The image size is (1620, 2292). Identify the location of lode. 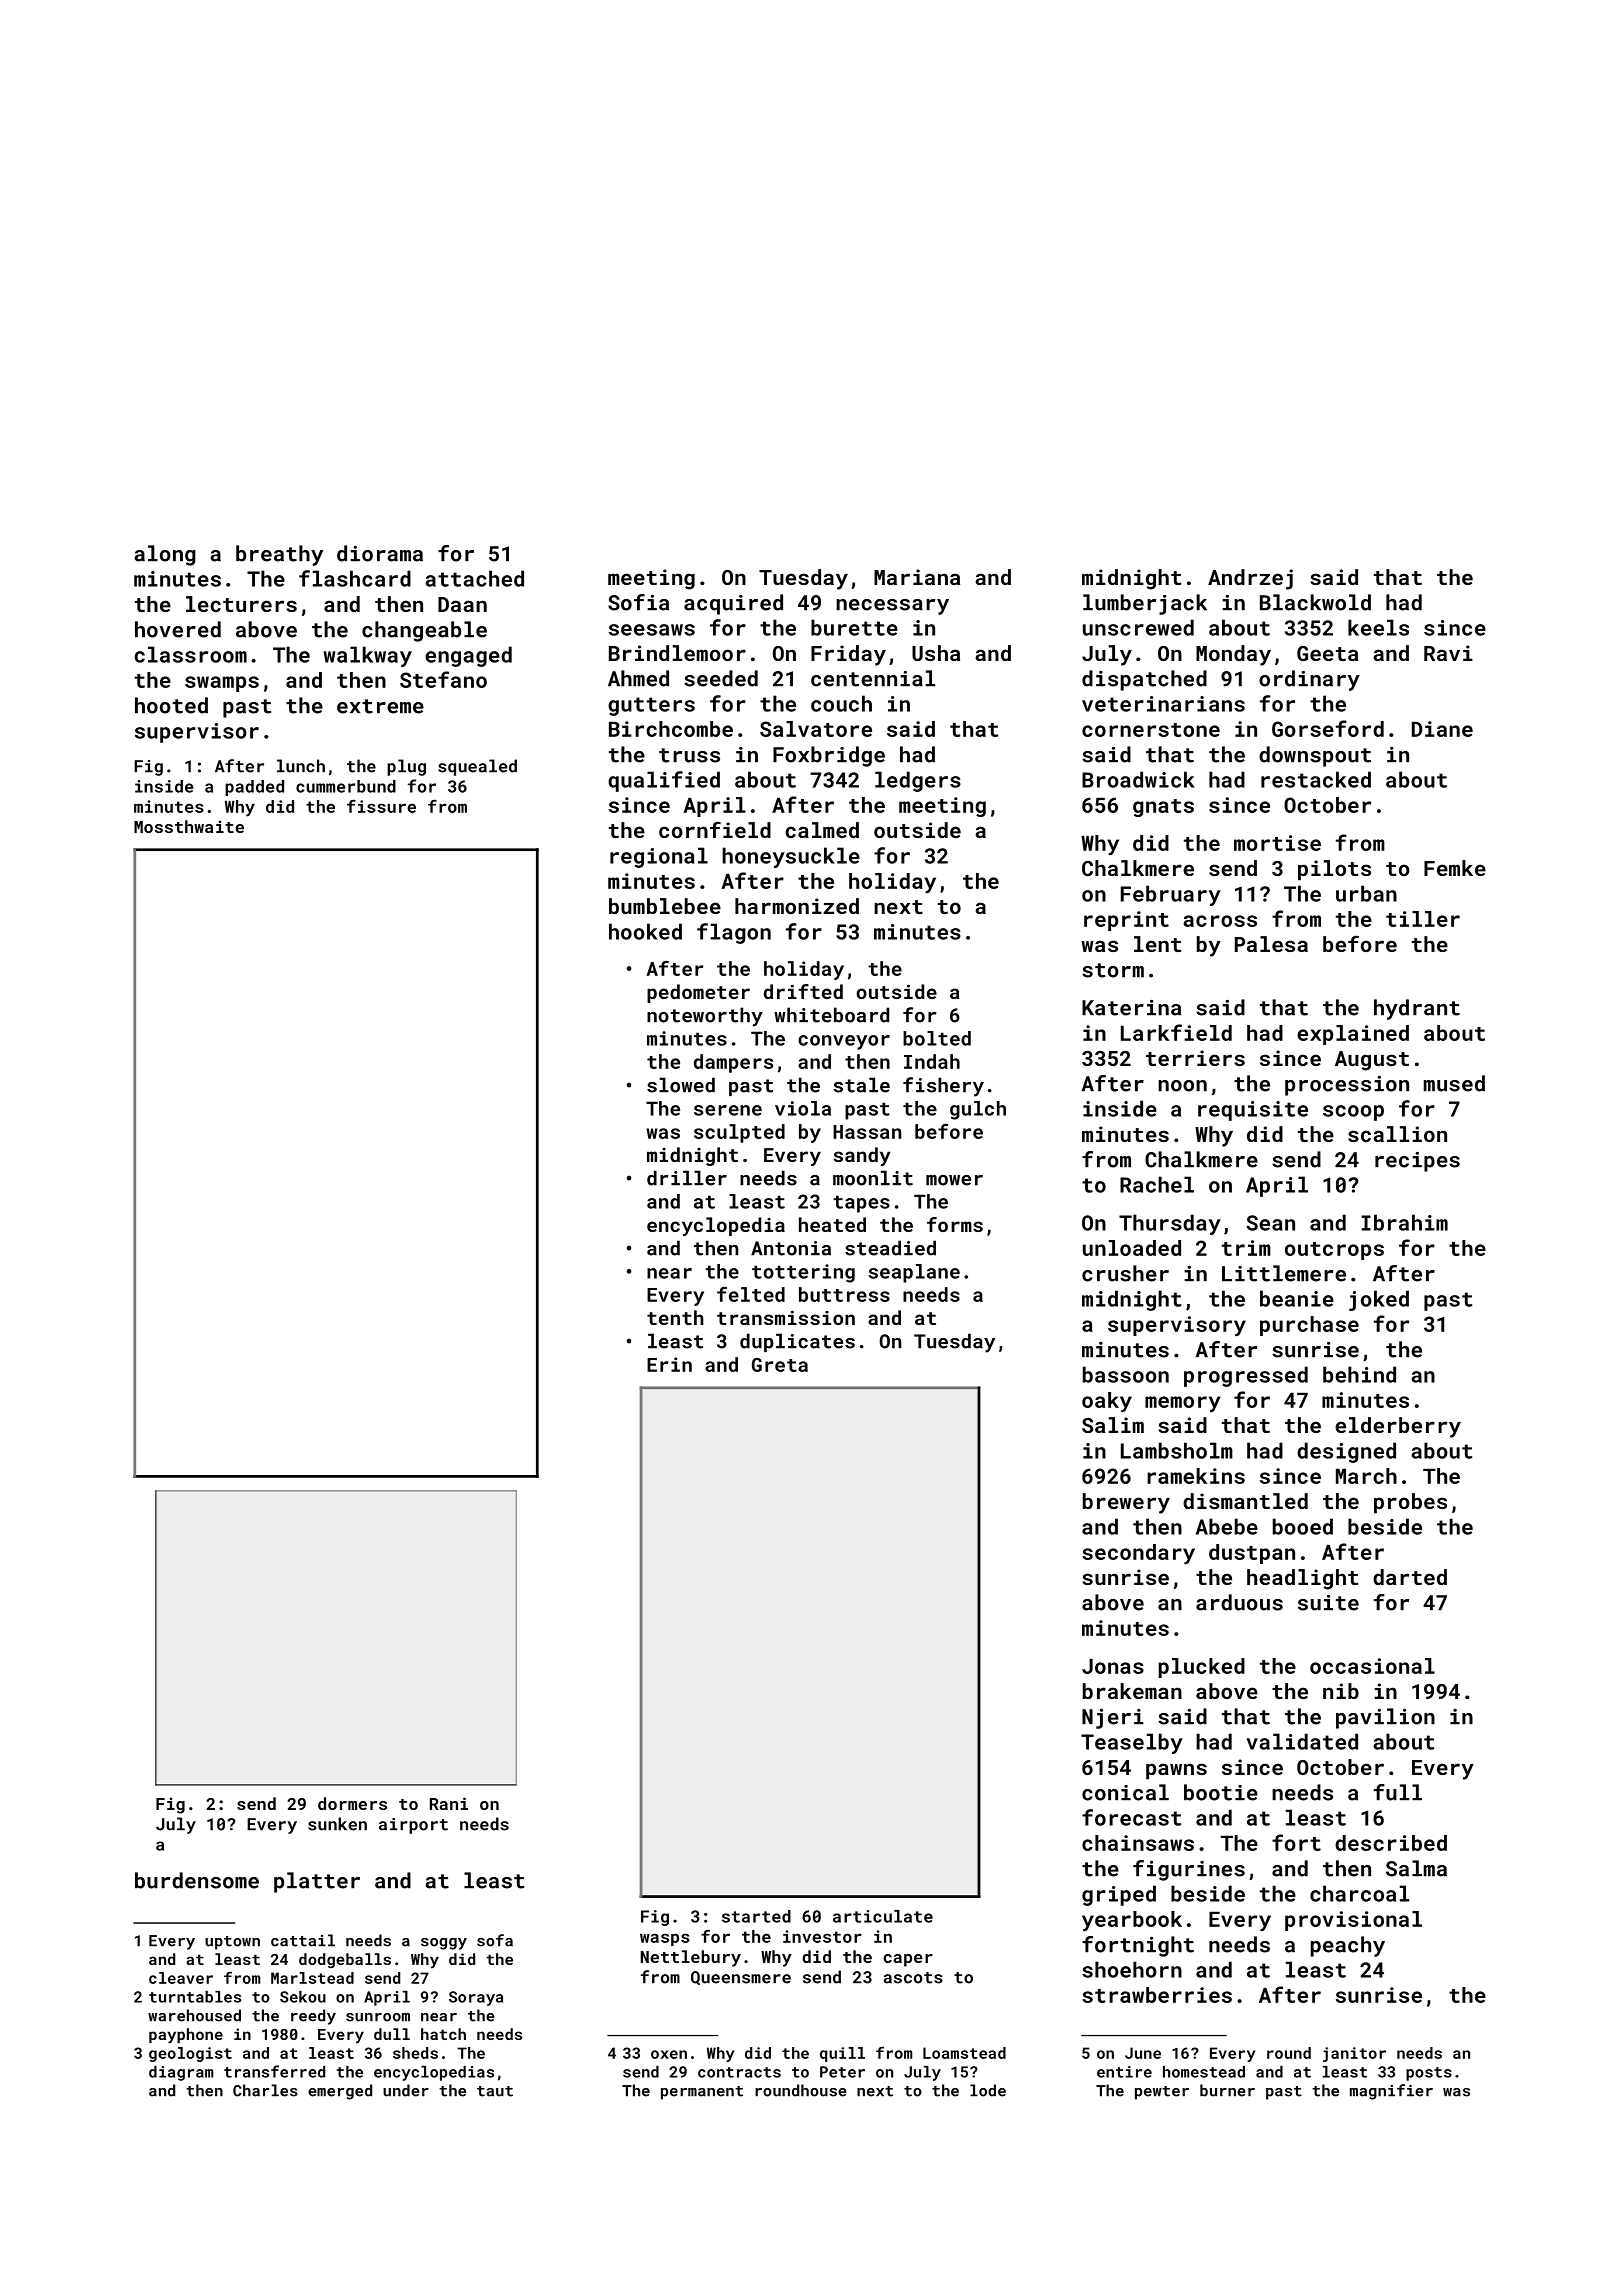
(988, 2090).
